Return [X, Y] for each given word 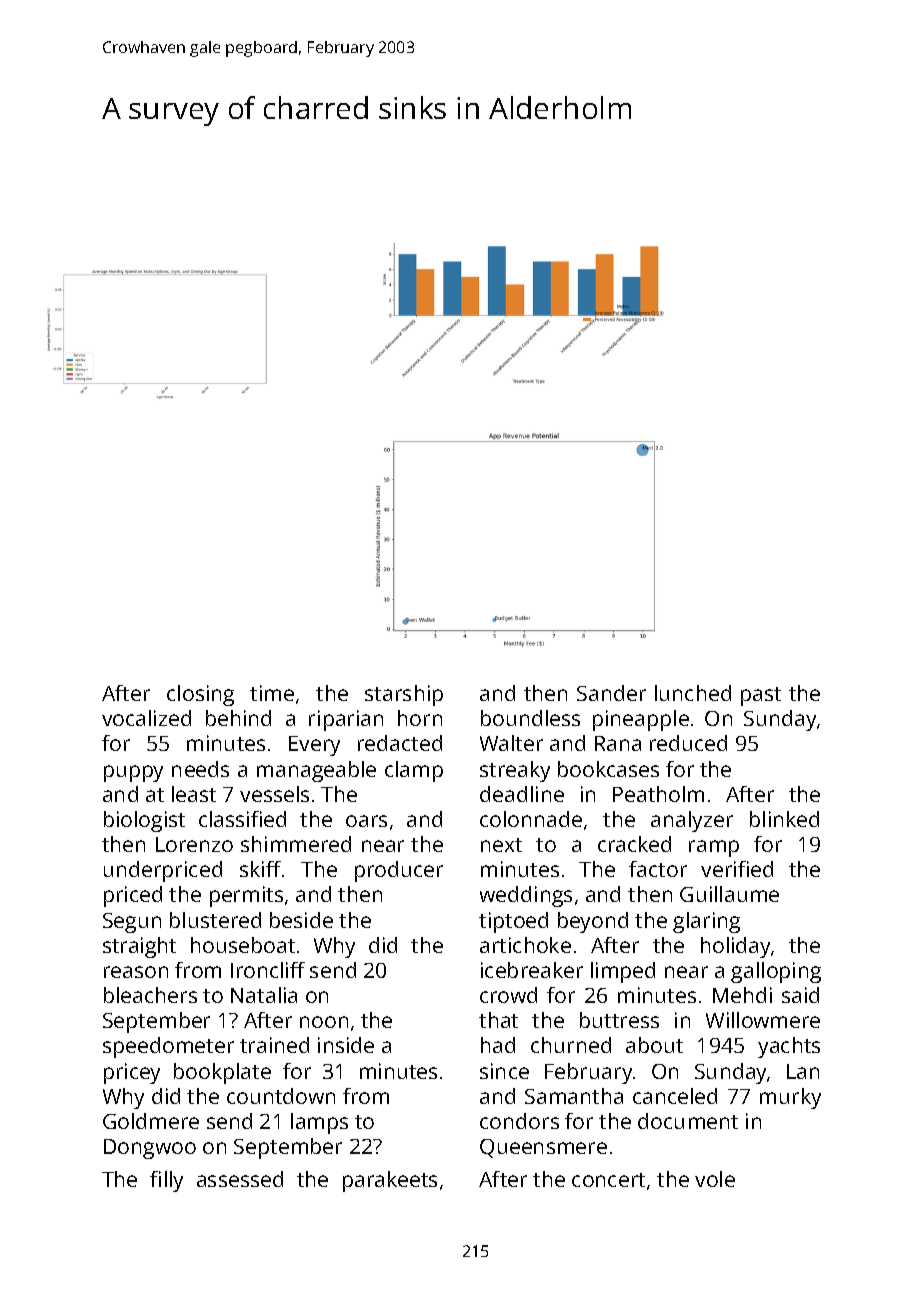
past [761, 696]
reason [136, 972]
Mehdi [742, 995]
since [504, 1071]
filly [166, 1181]
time [272, 693]
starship [404, 695]
